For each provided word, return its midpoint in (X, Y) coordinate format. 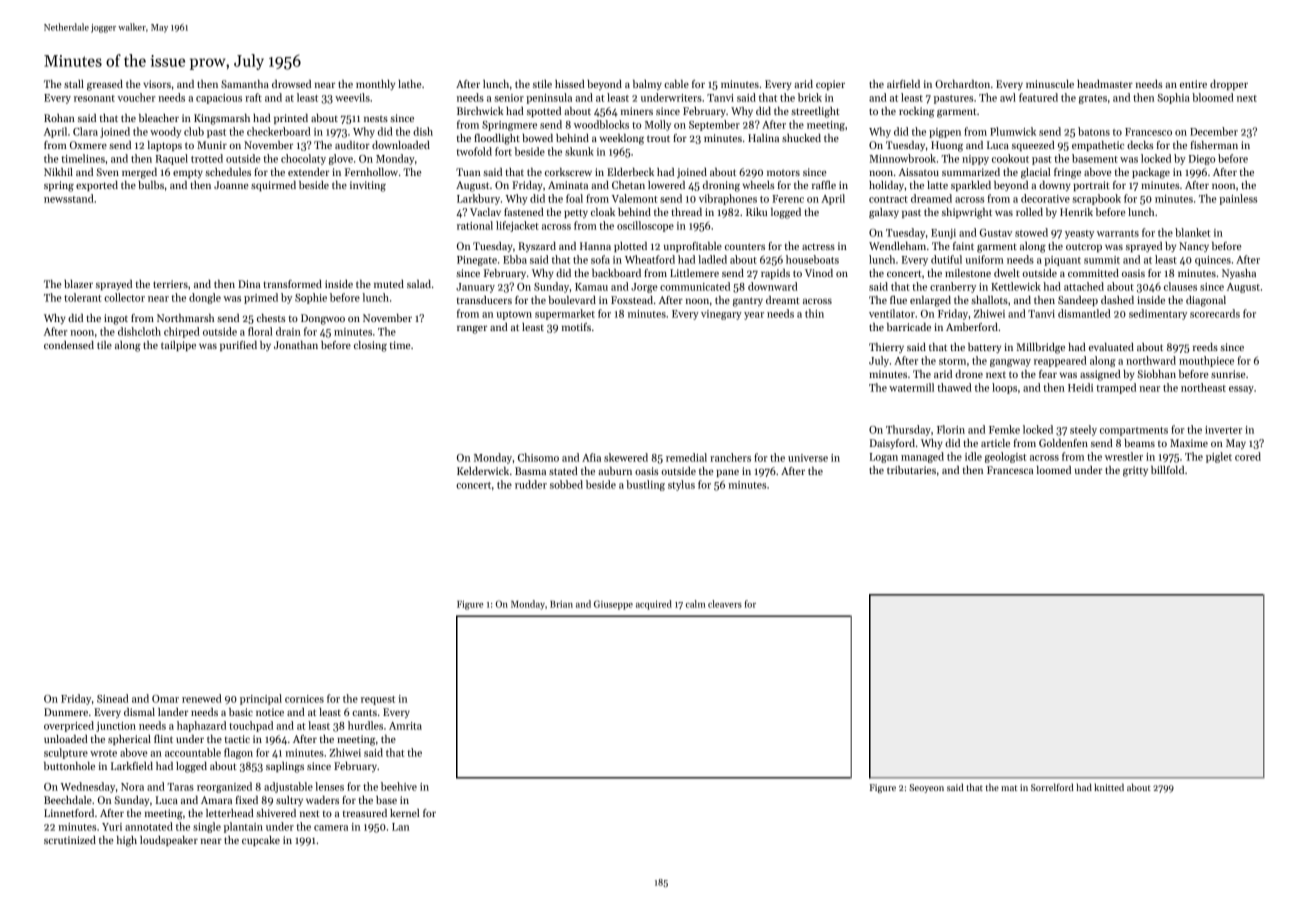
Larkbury (478, 199)
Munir (212, 145)
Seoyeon (926, 788)
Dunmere (66, 712)
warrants (1118, 233)
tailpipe (178, 346)
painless (1238, 199)
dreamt (783, 300)
